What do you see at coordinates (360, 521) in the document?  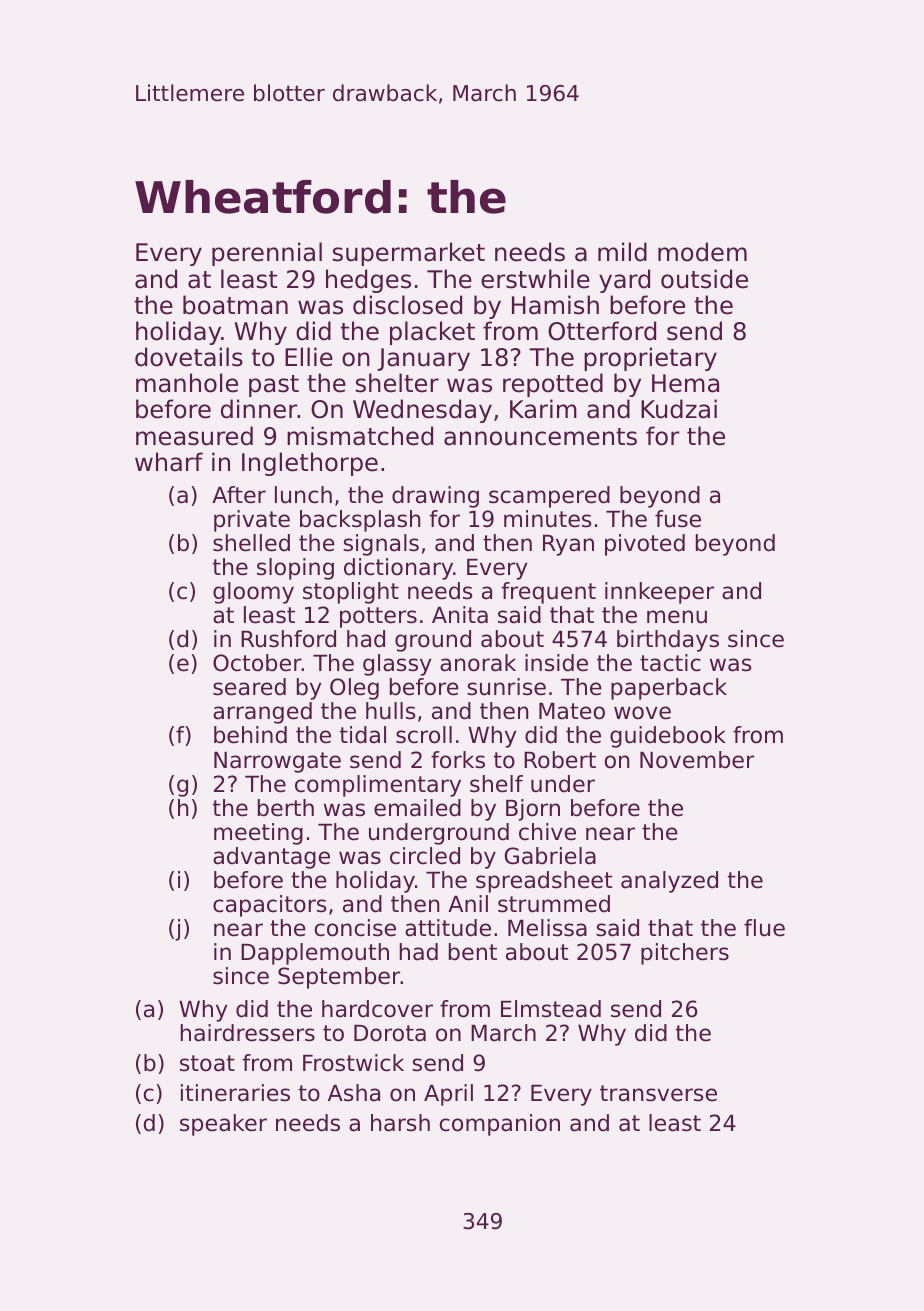 I see `backsplash` at bounding box center [360, 521].
